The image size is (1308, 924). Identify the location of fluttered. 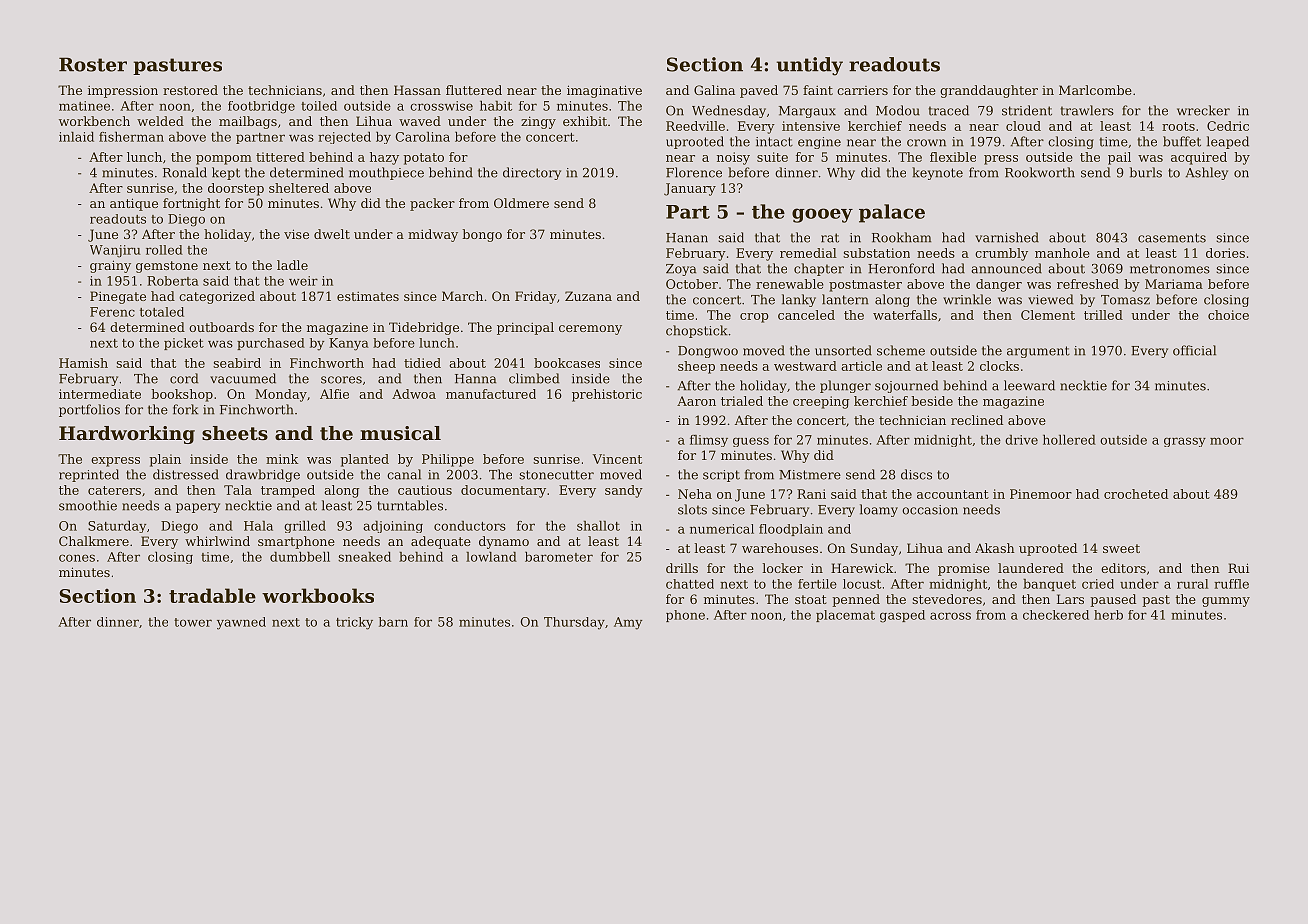
(474, 90).
